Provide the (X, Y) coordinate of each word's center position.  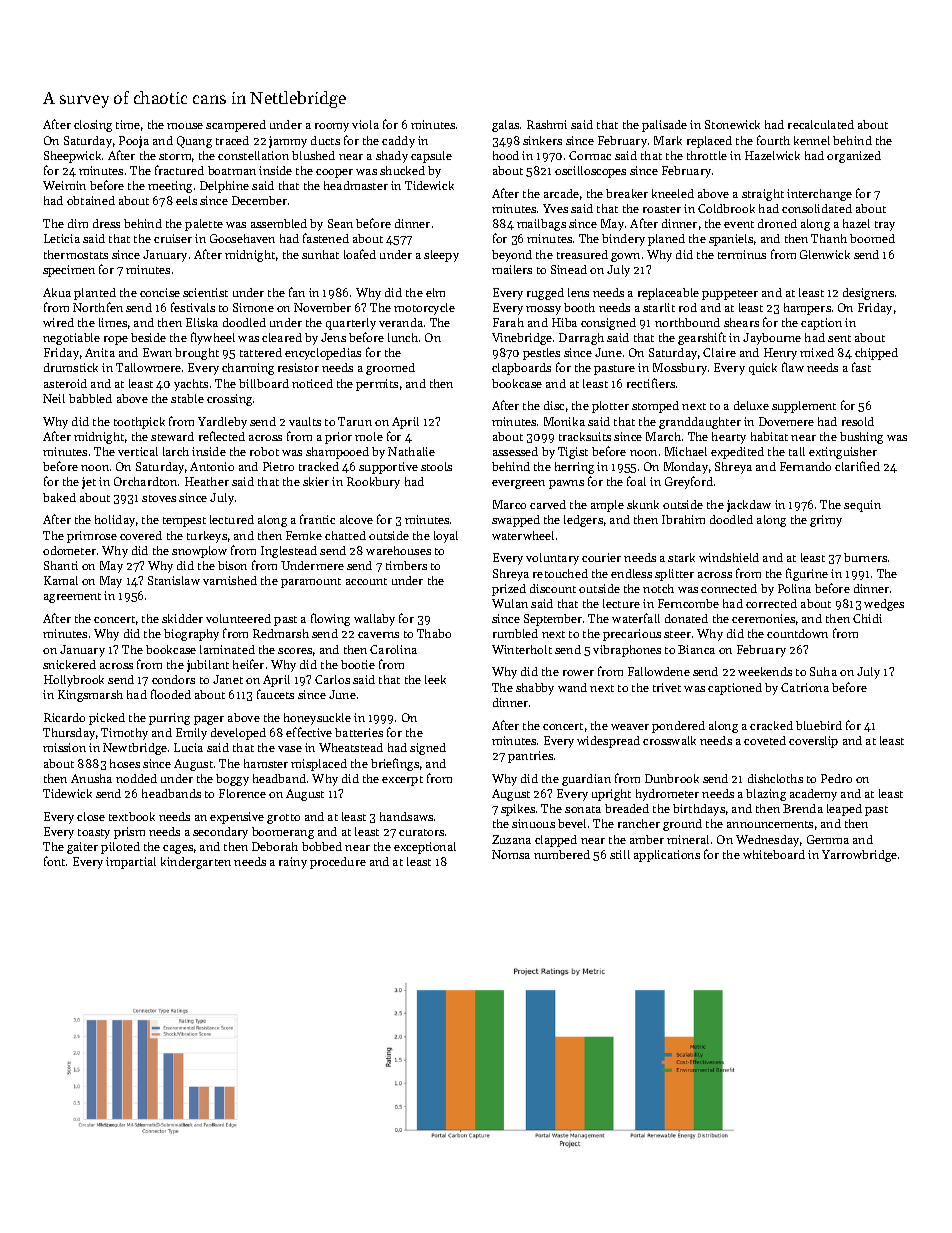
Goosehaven (242, 238)
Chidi (867, 618)
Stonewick (732, 124)
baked (59, 497)
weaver (630, 727)
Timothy (124, 734)
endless (631, 573)
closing (93, 126)
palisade (664, 126)
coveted (765, 740)
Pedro (836, 778)
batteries (359, 732)
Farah (508, 322)
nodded (136, 778)
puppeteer (730, 295)
